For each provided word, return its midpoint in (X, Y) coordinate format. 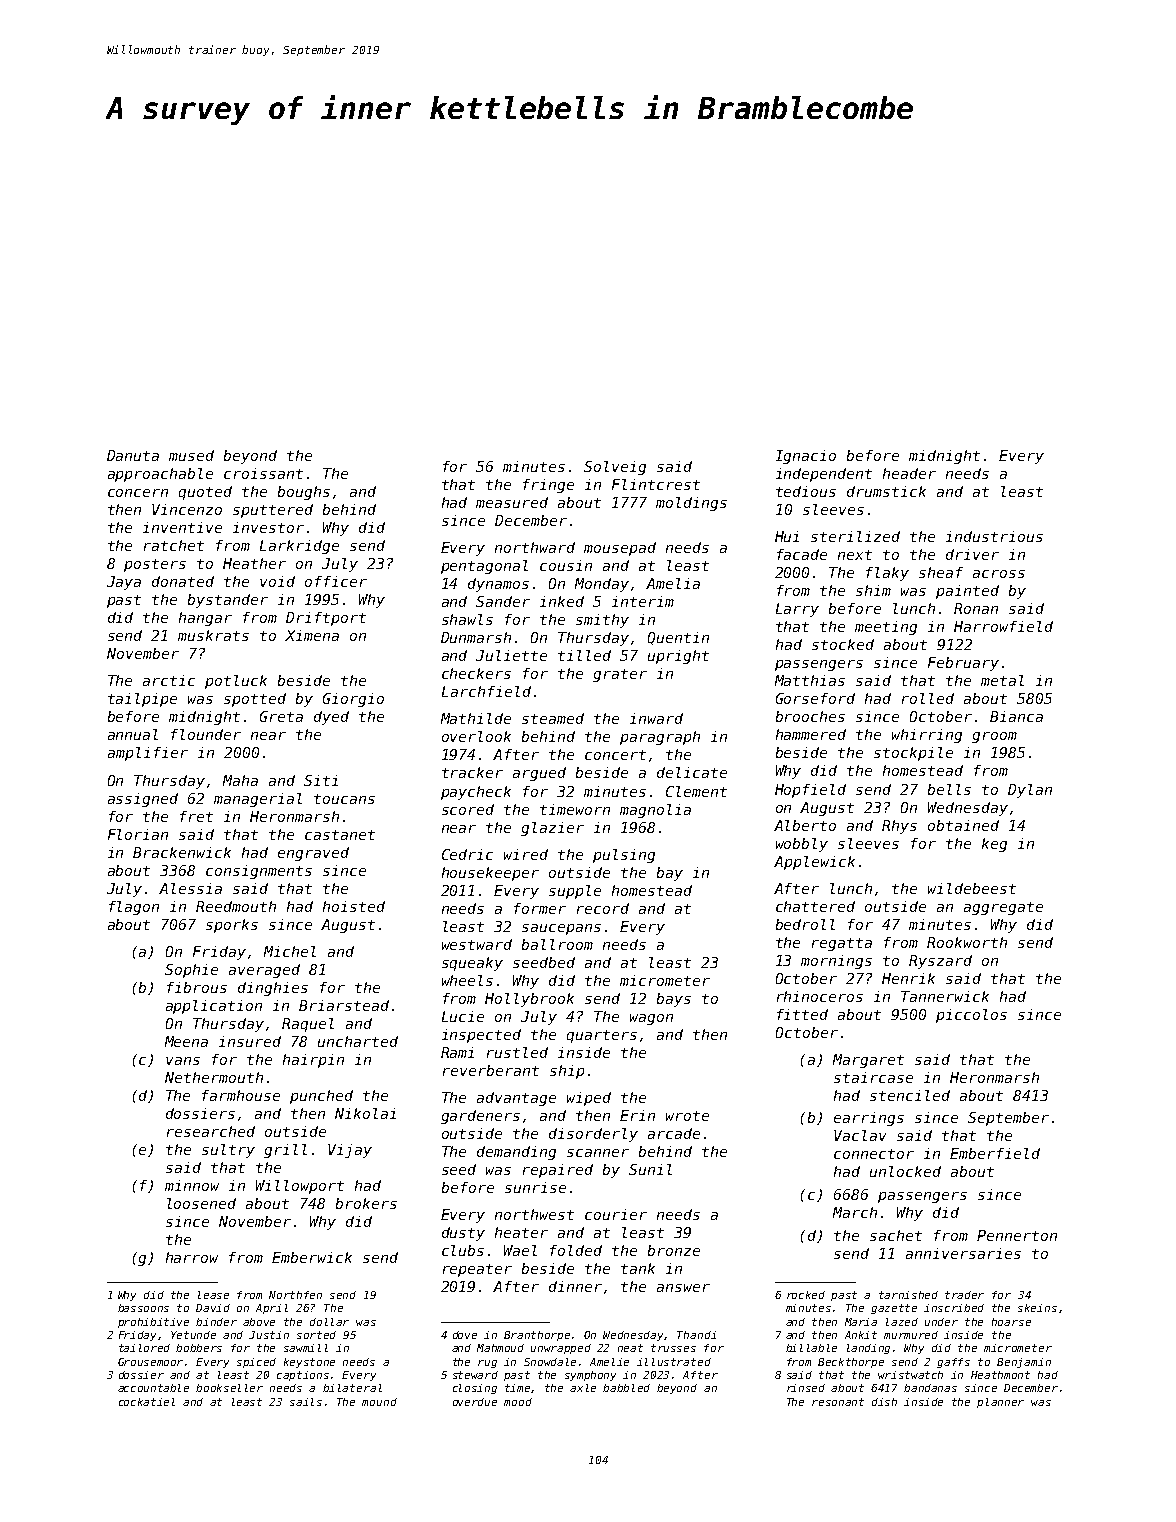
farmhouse (241, 1095)
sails (306, 1402)
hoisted (354, 906)
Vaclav (860, 1135)
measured (512, 502)
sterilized (855, 536)
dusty (463, 1234)
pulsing (624, 856)
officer (336, 581)
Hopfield (810, 791)
